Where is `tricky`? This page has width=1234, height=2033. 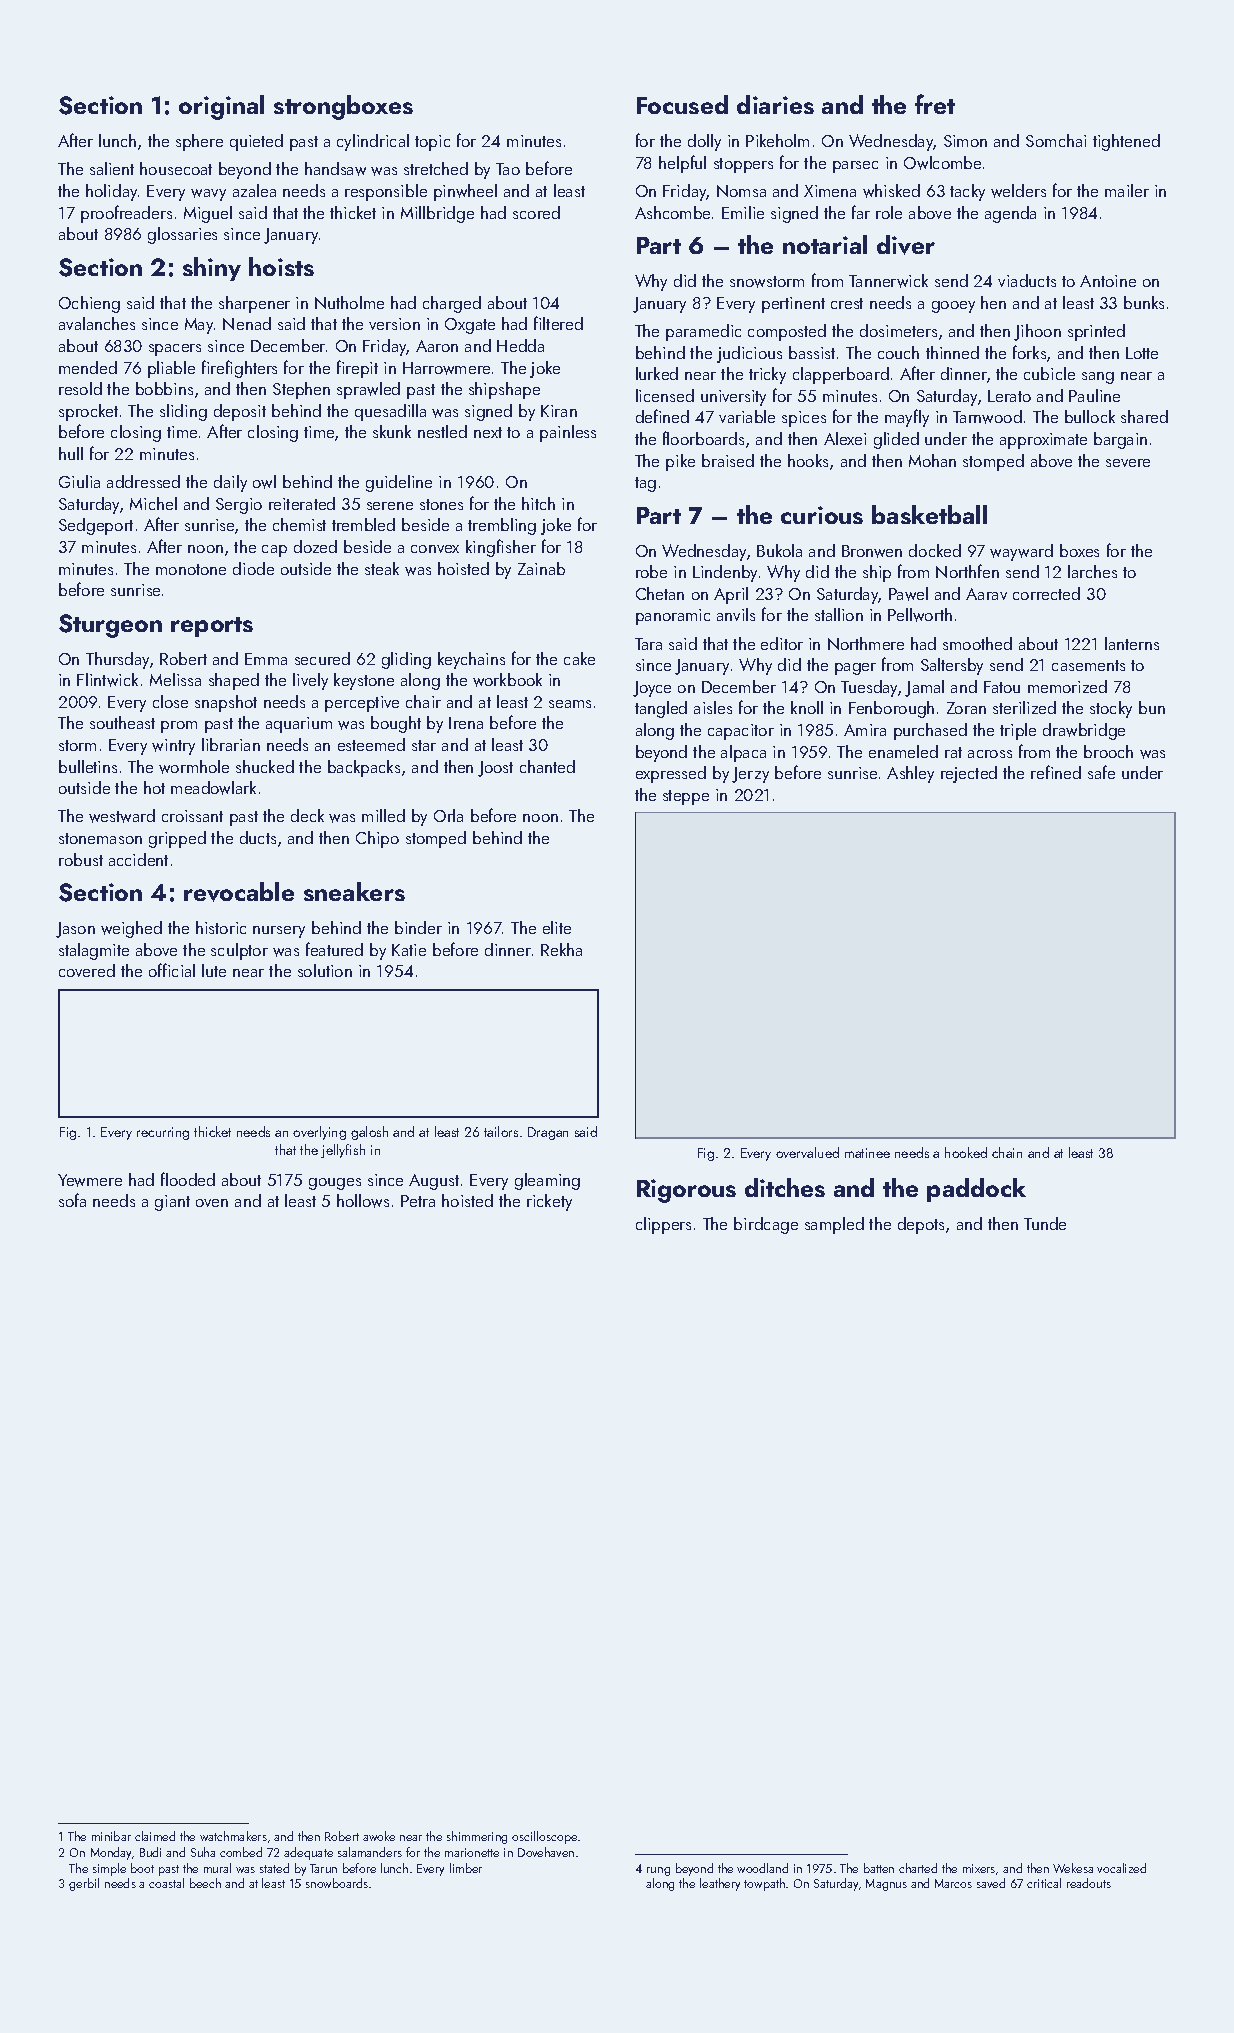
tricky is located at coordinates (767, 375).
